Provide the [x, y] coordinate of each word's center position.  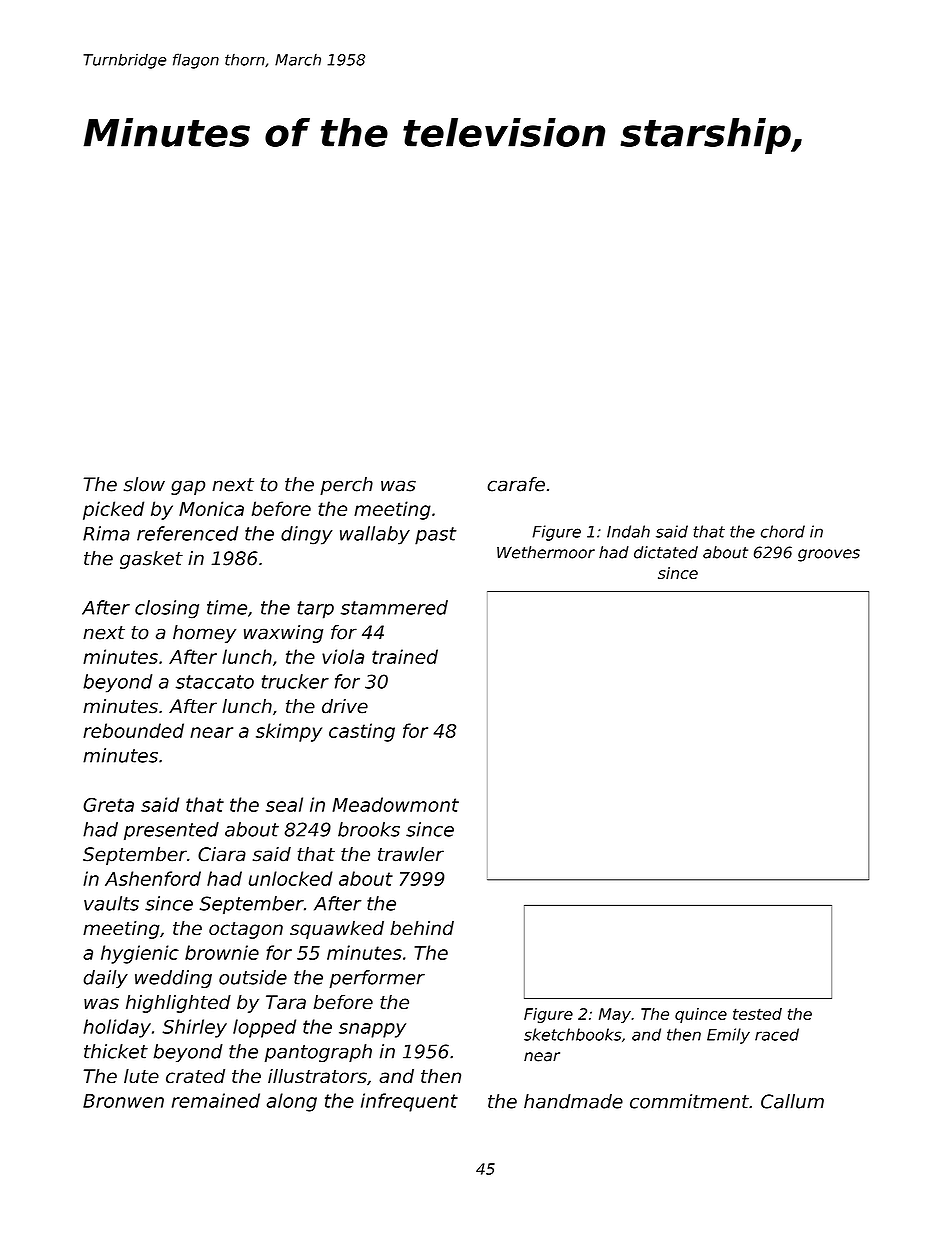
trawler [411, 854]
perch [346, 486]
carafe [516, 484]
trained [405, 656]
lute [141, 1076]
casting [362, 732]
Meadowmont [396, 804]
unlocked [291, 878]
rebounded [133, 730]
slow [144, 484]
